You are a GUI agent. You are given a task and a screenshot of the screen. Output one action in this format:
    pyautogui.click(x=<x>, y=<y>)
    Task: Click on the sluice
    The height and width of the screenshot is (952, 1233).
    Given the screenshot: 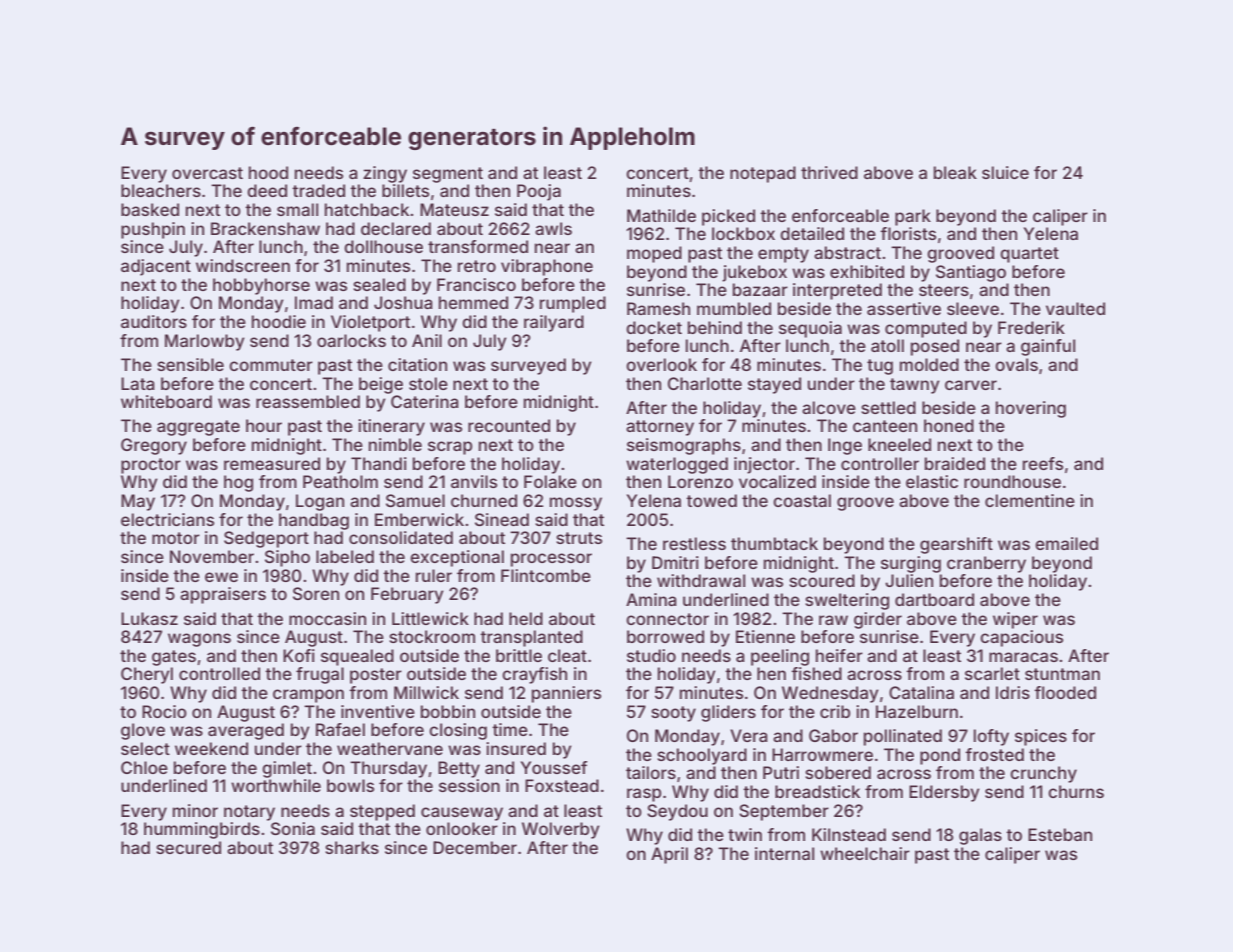 What is the action you would take?
    pyautogui.click(x=1005, y=172)
